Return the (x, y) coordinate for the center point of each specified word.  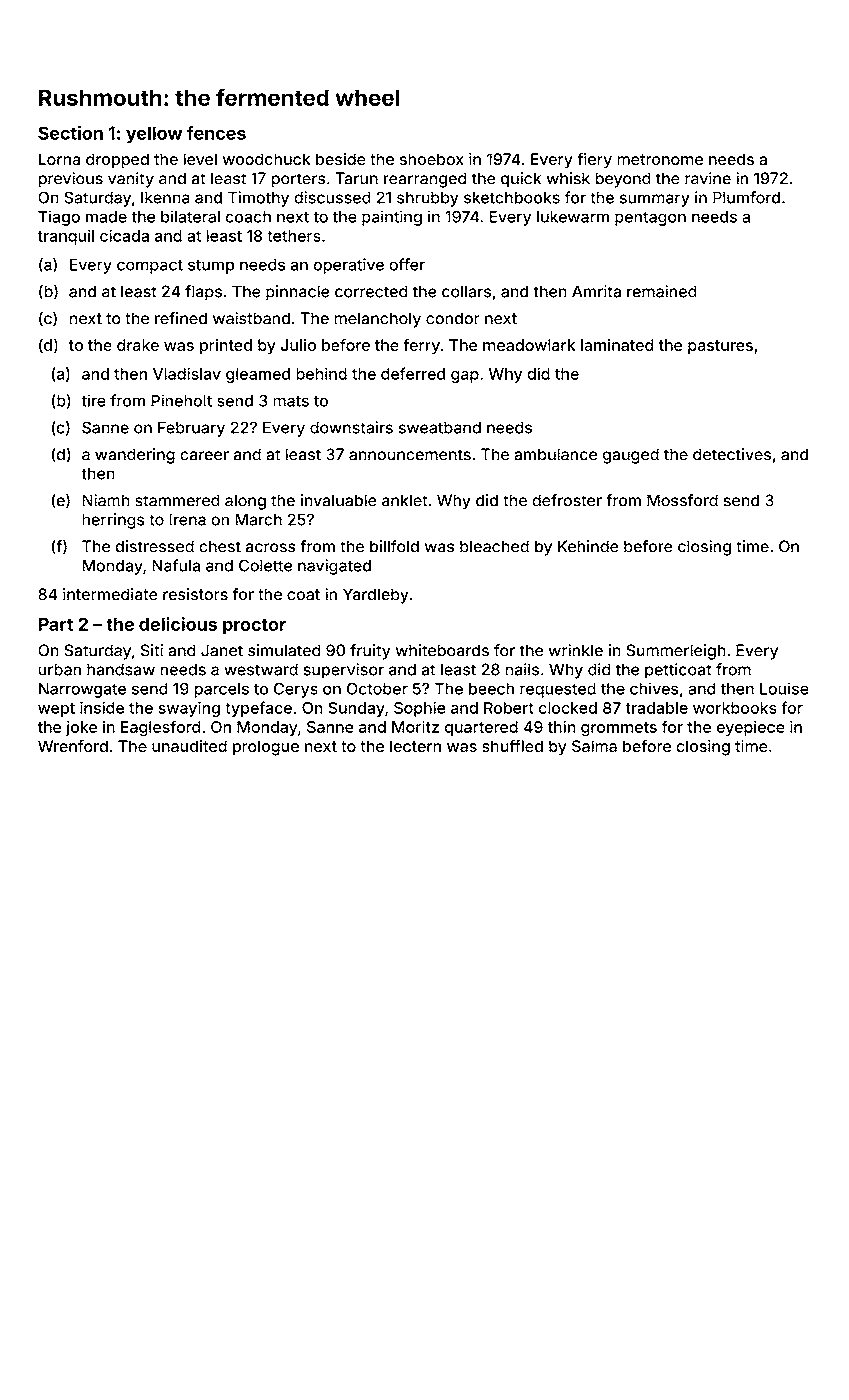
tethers (294, 236)
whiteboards (442, 650)
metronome (660, 159)
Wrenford (73, 746)
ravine (708, 178)
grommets (619, 729)
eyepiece (750, 728)
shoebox (432, 159)
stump (211, 266)
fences (216, 133)
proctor (254, 626)
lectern (415, 746)
